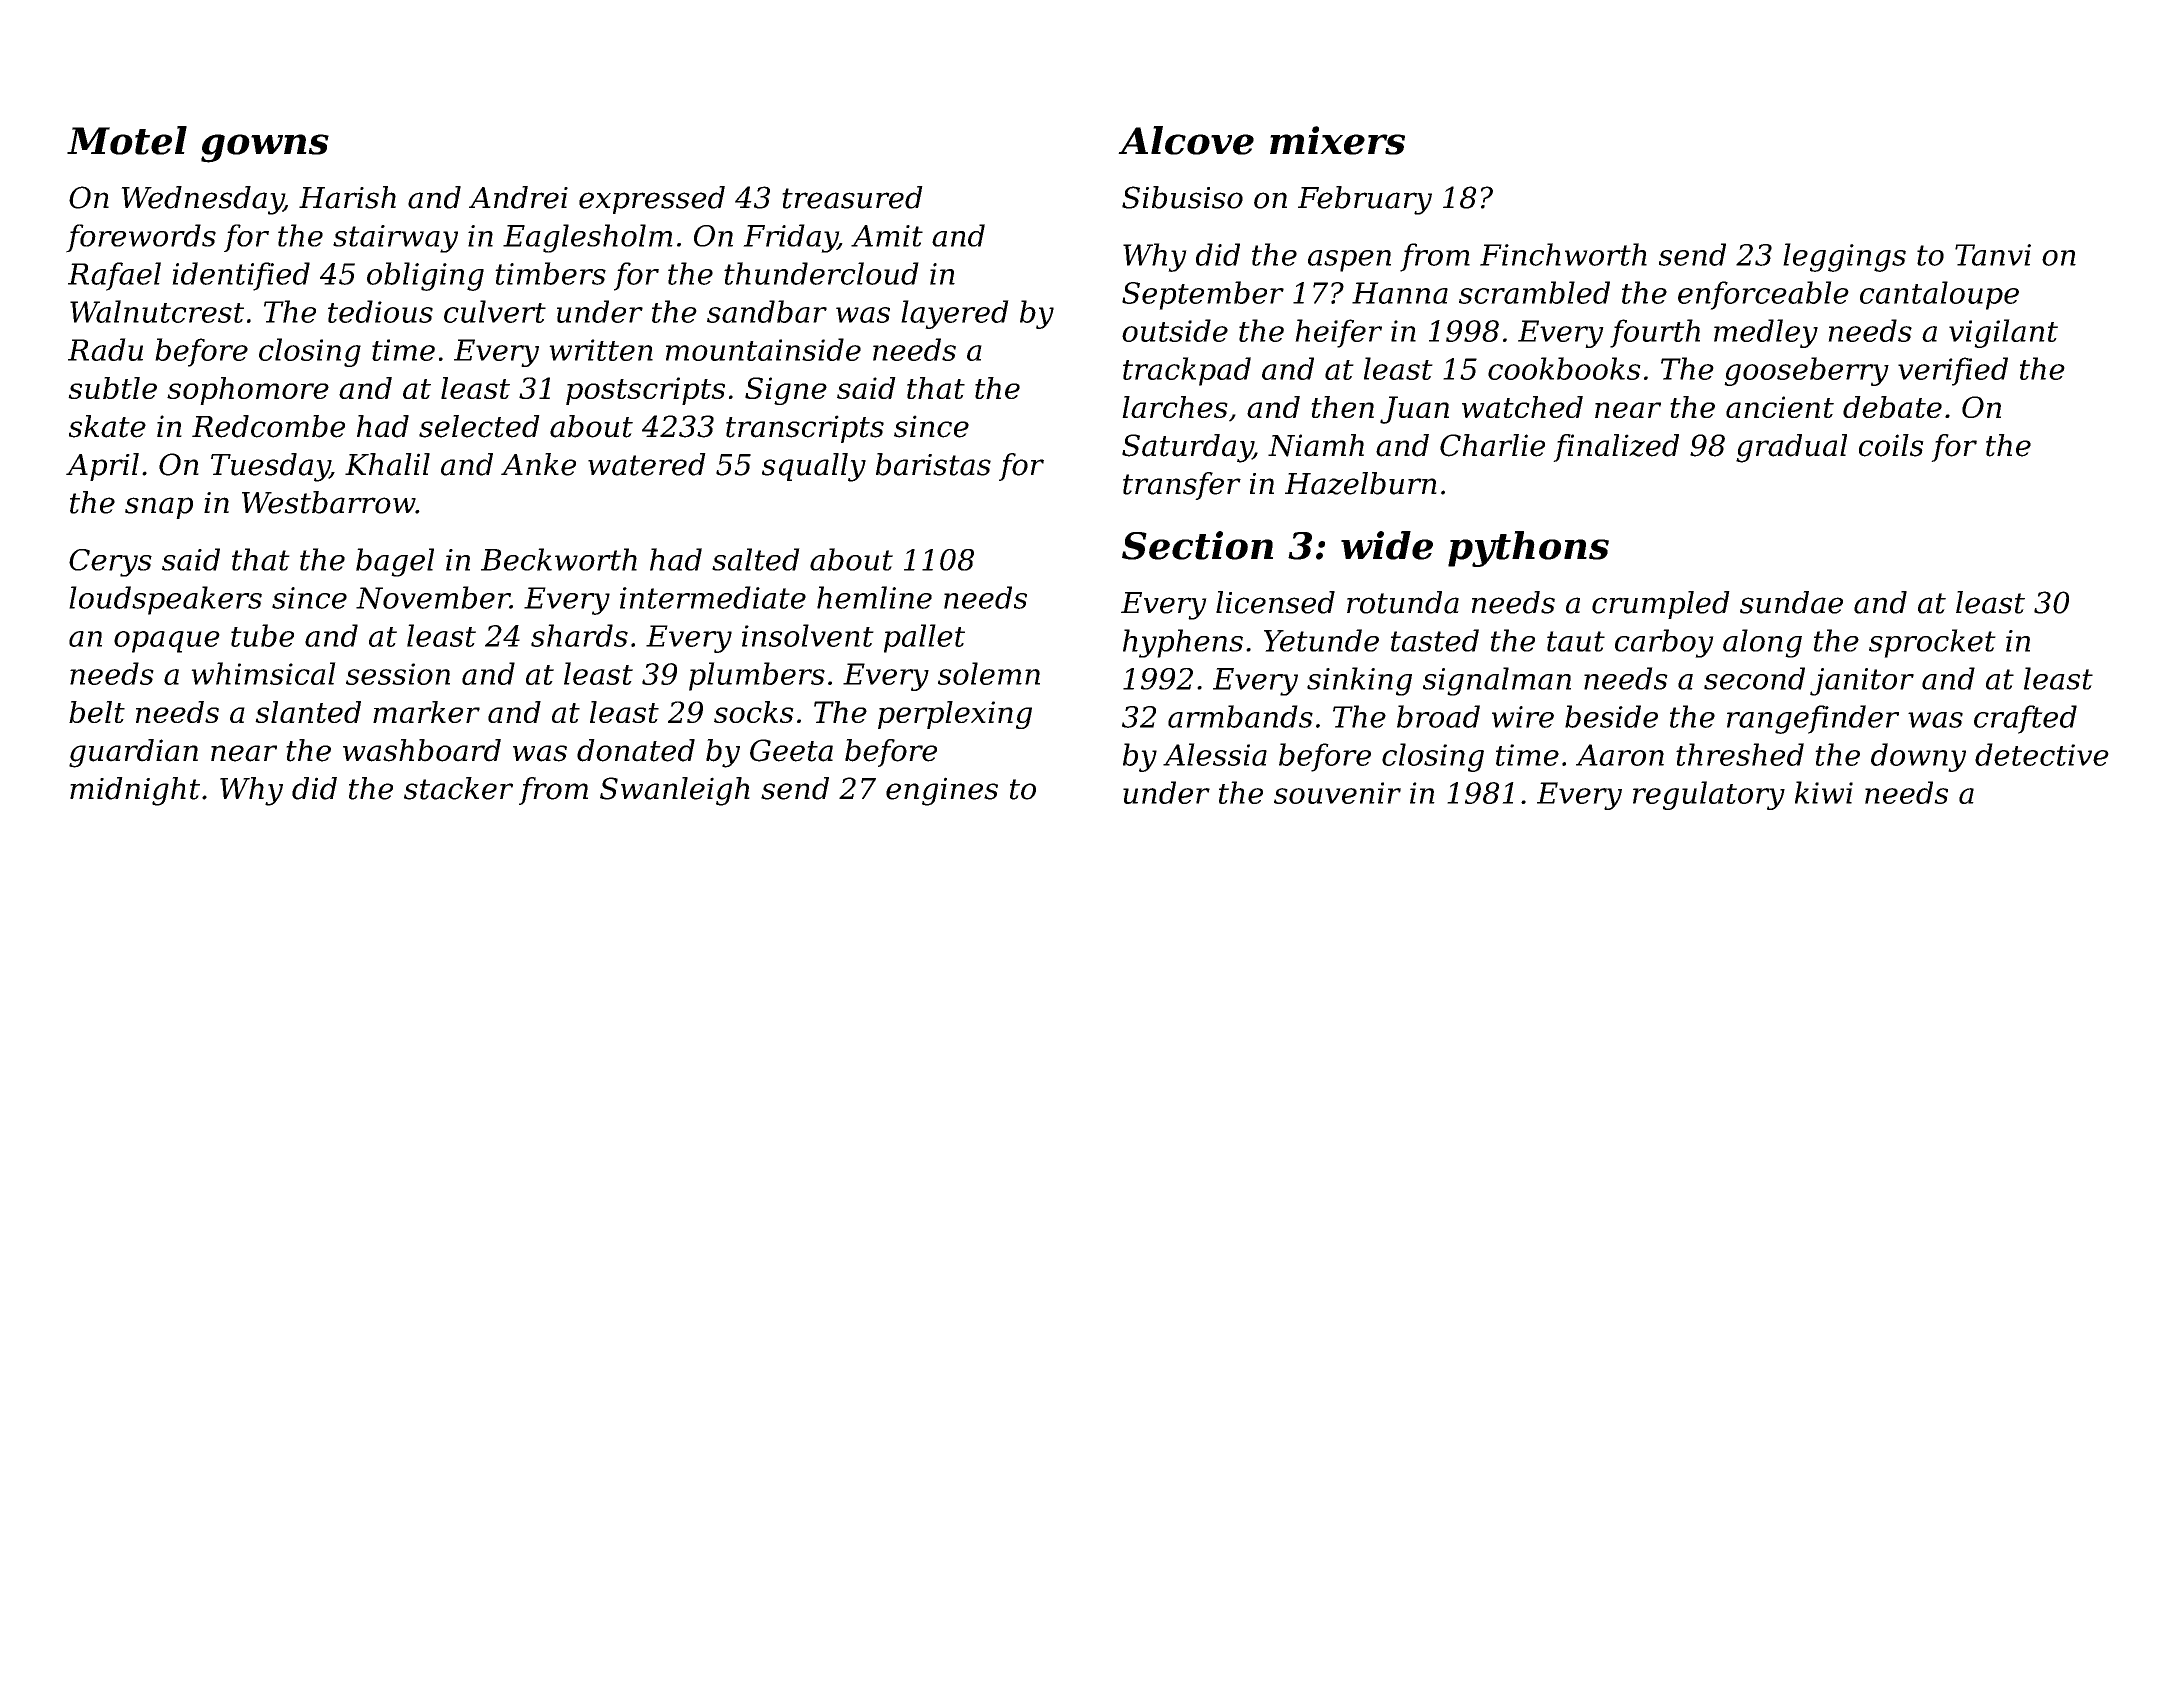 This page has width=2178, height=1683. I want to click on gowns, so click(265, 148).
